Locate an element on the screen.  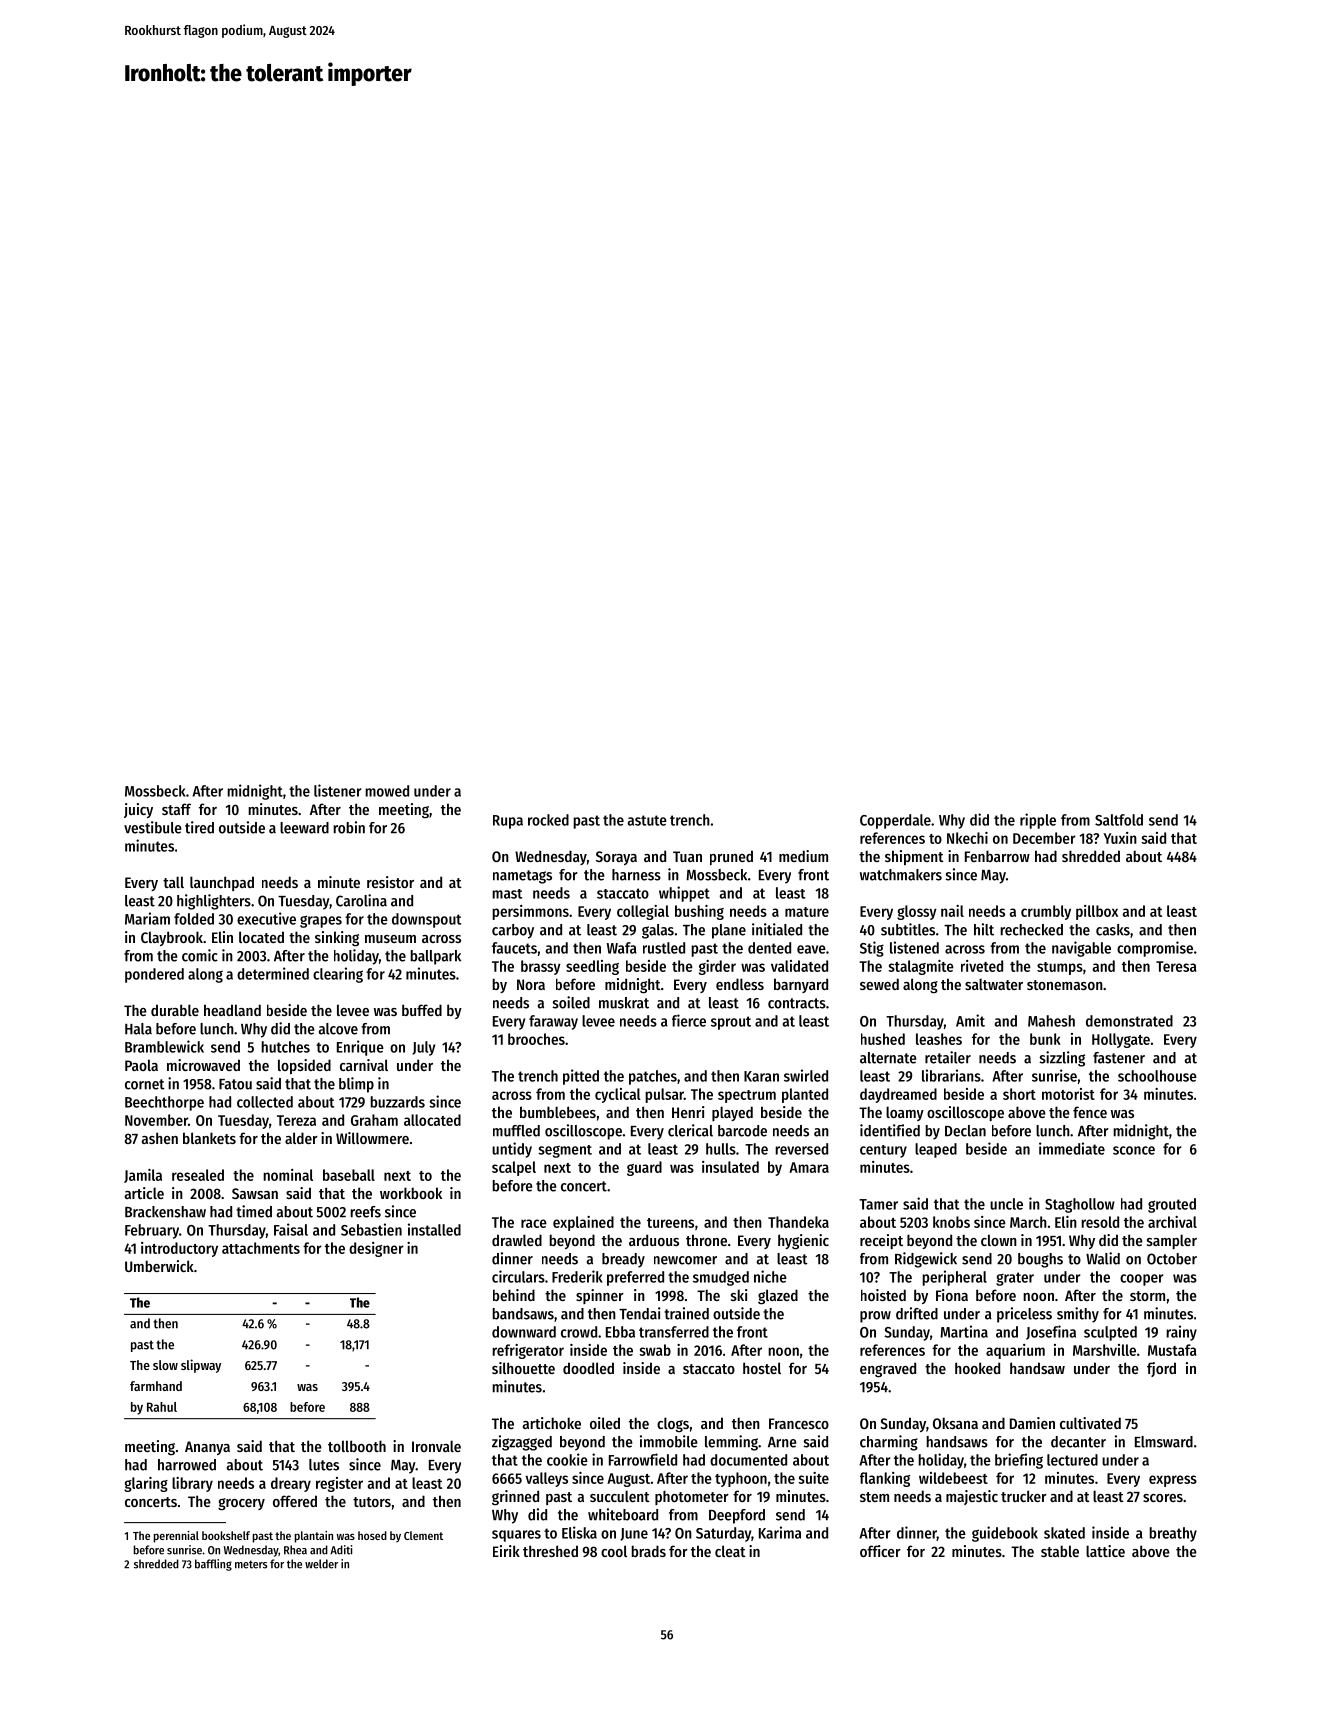
resistor is located at coordinates (390, 882).
